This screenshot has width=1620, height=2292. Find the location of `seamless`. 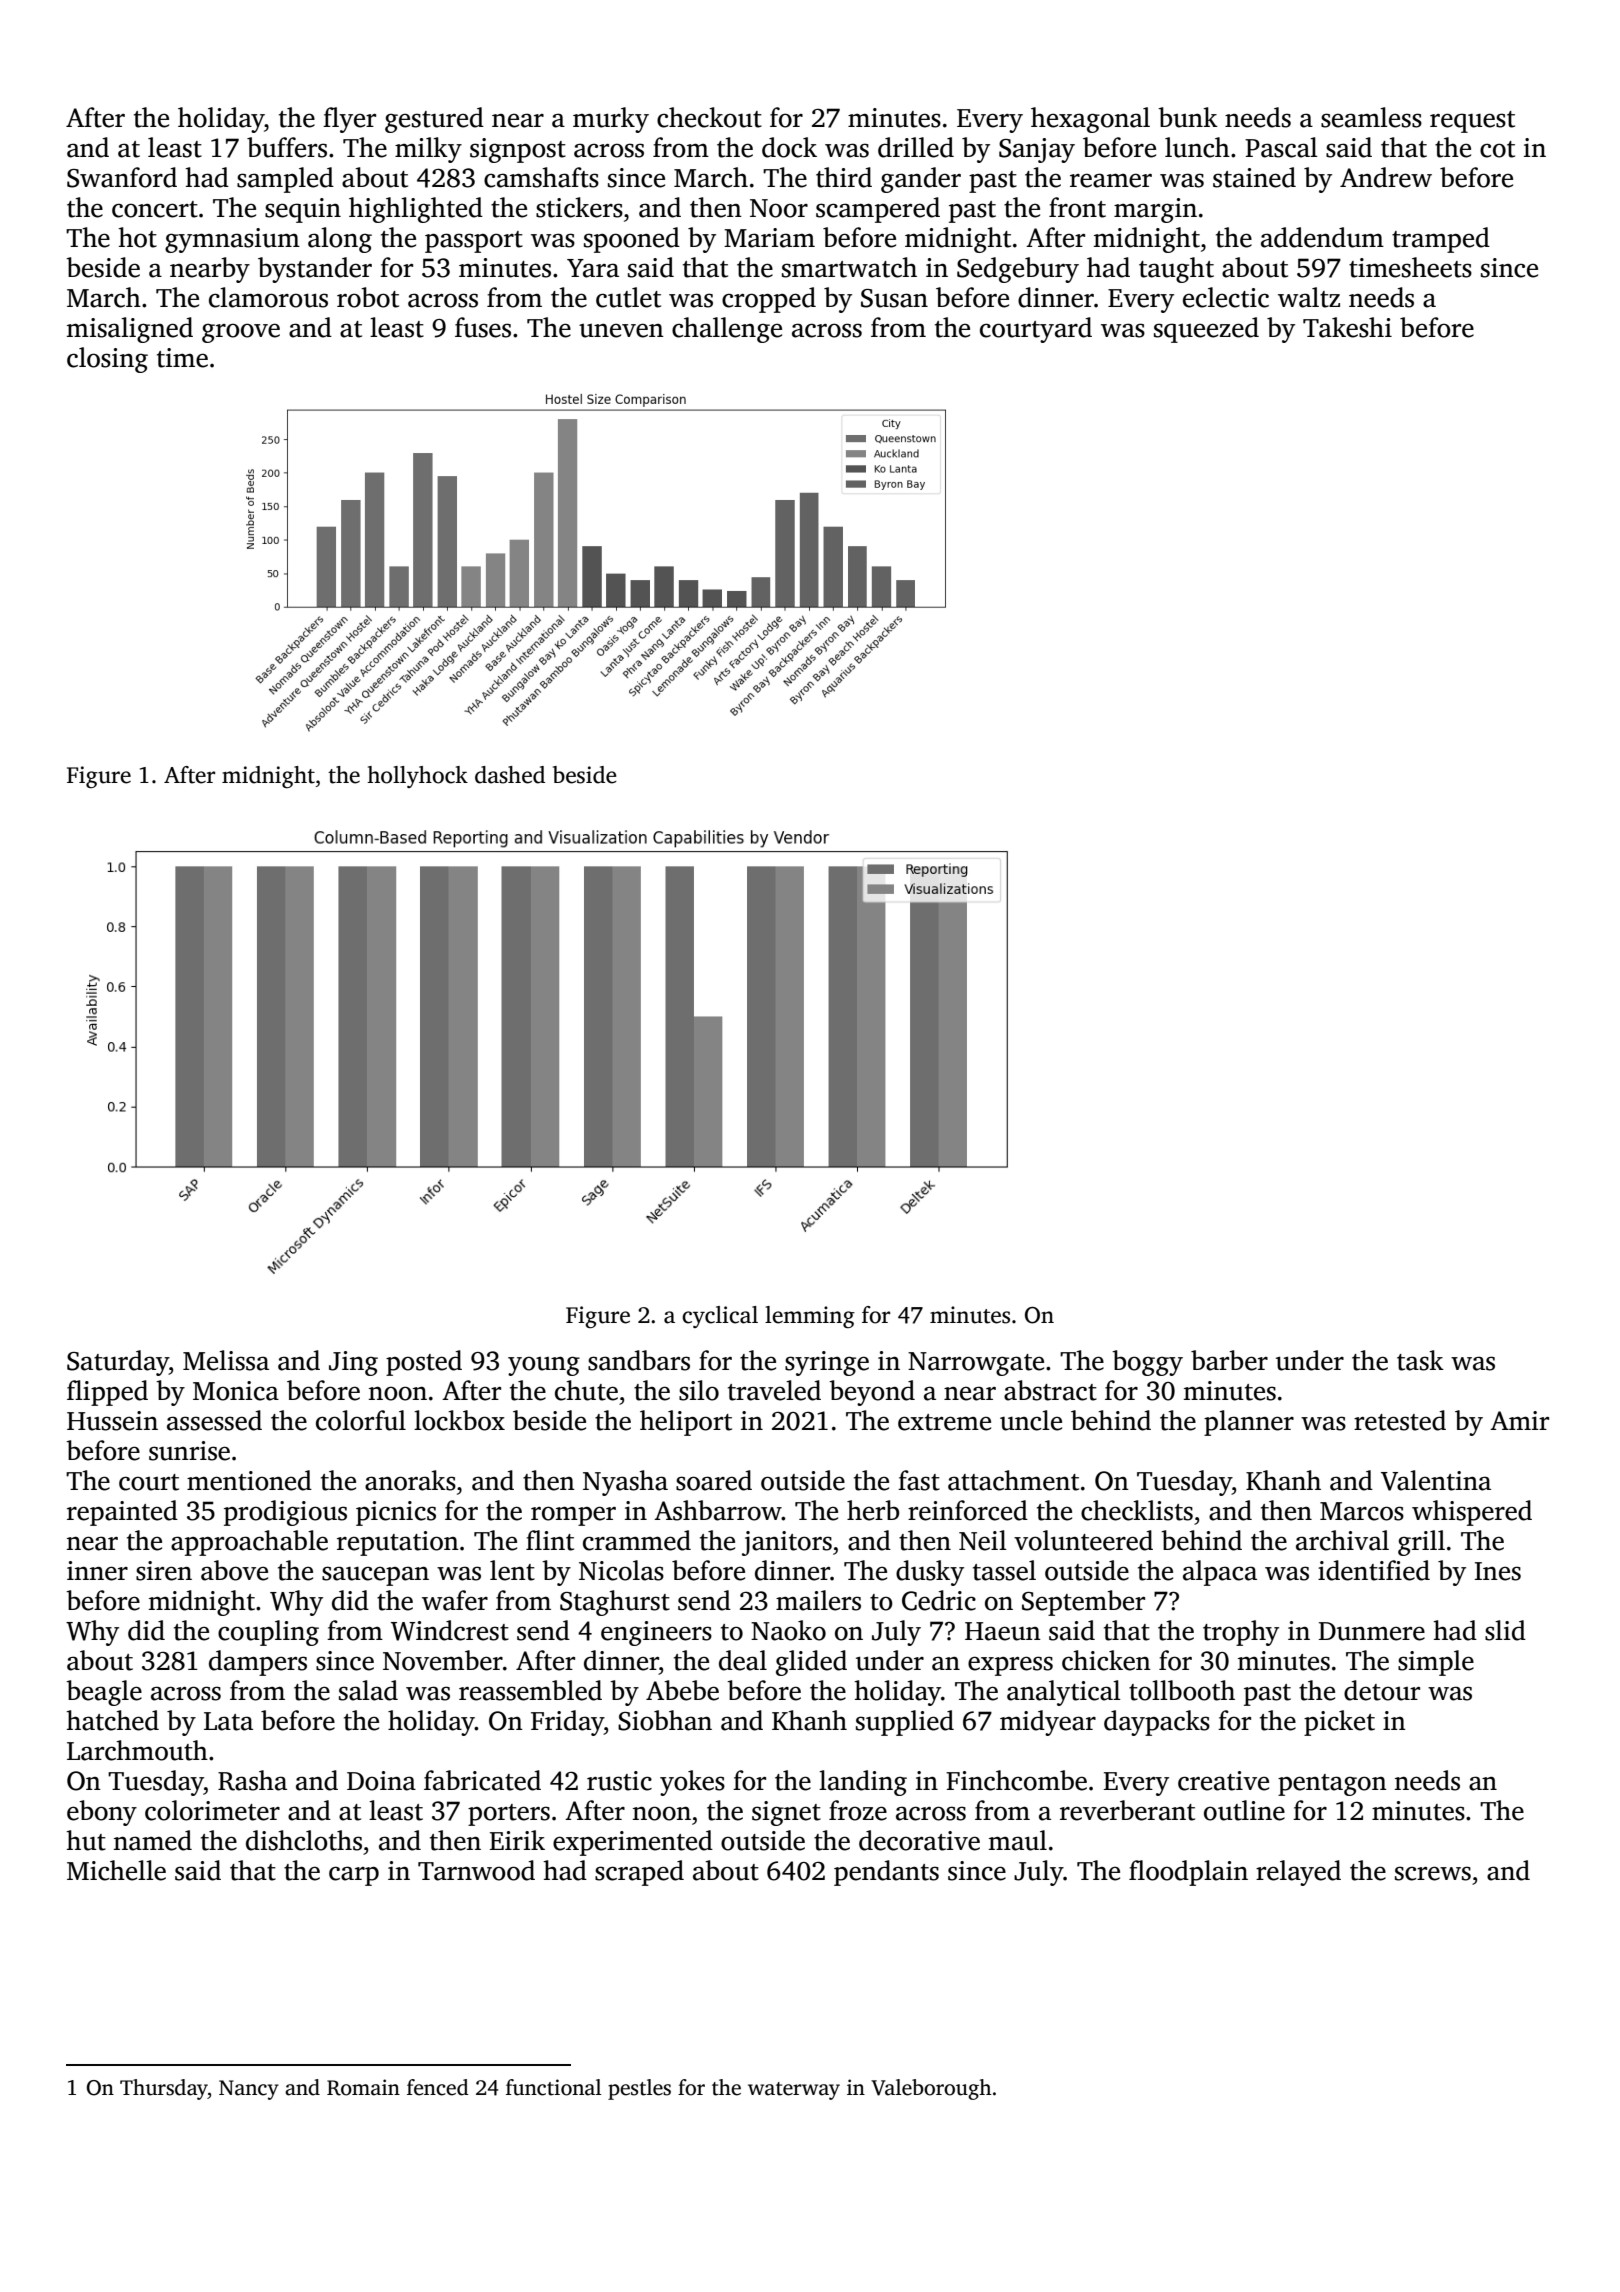

seamless is located at coordinates (1371, 117).
